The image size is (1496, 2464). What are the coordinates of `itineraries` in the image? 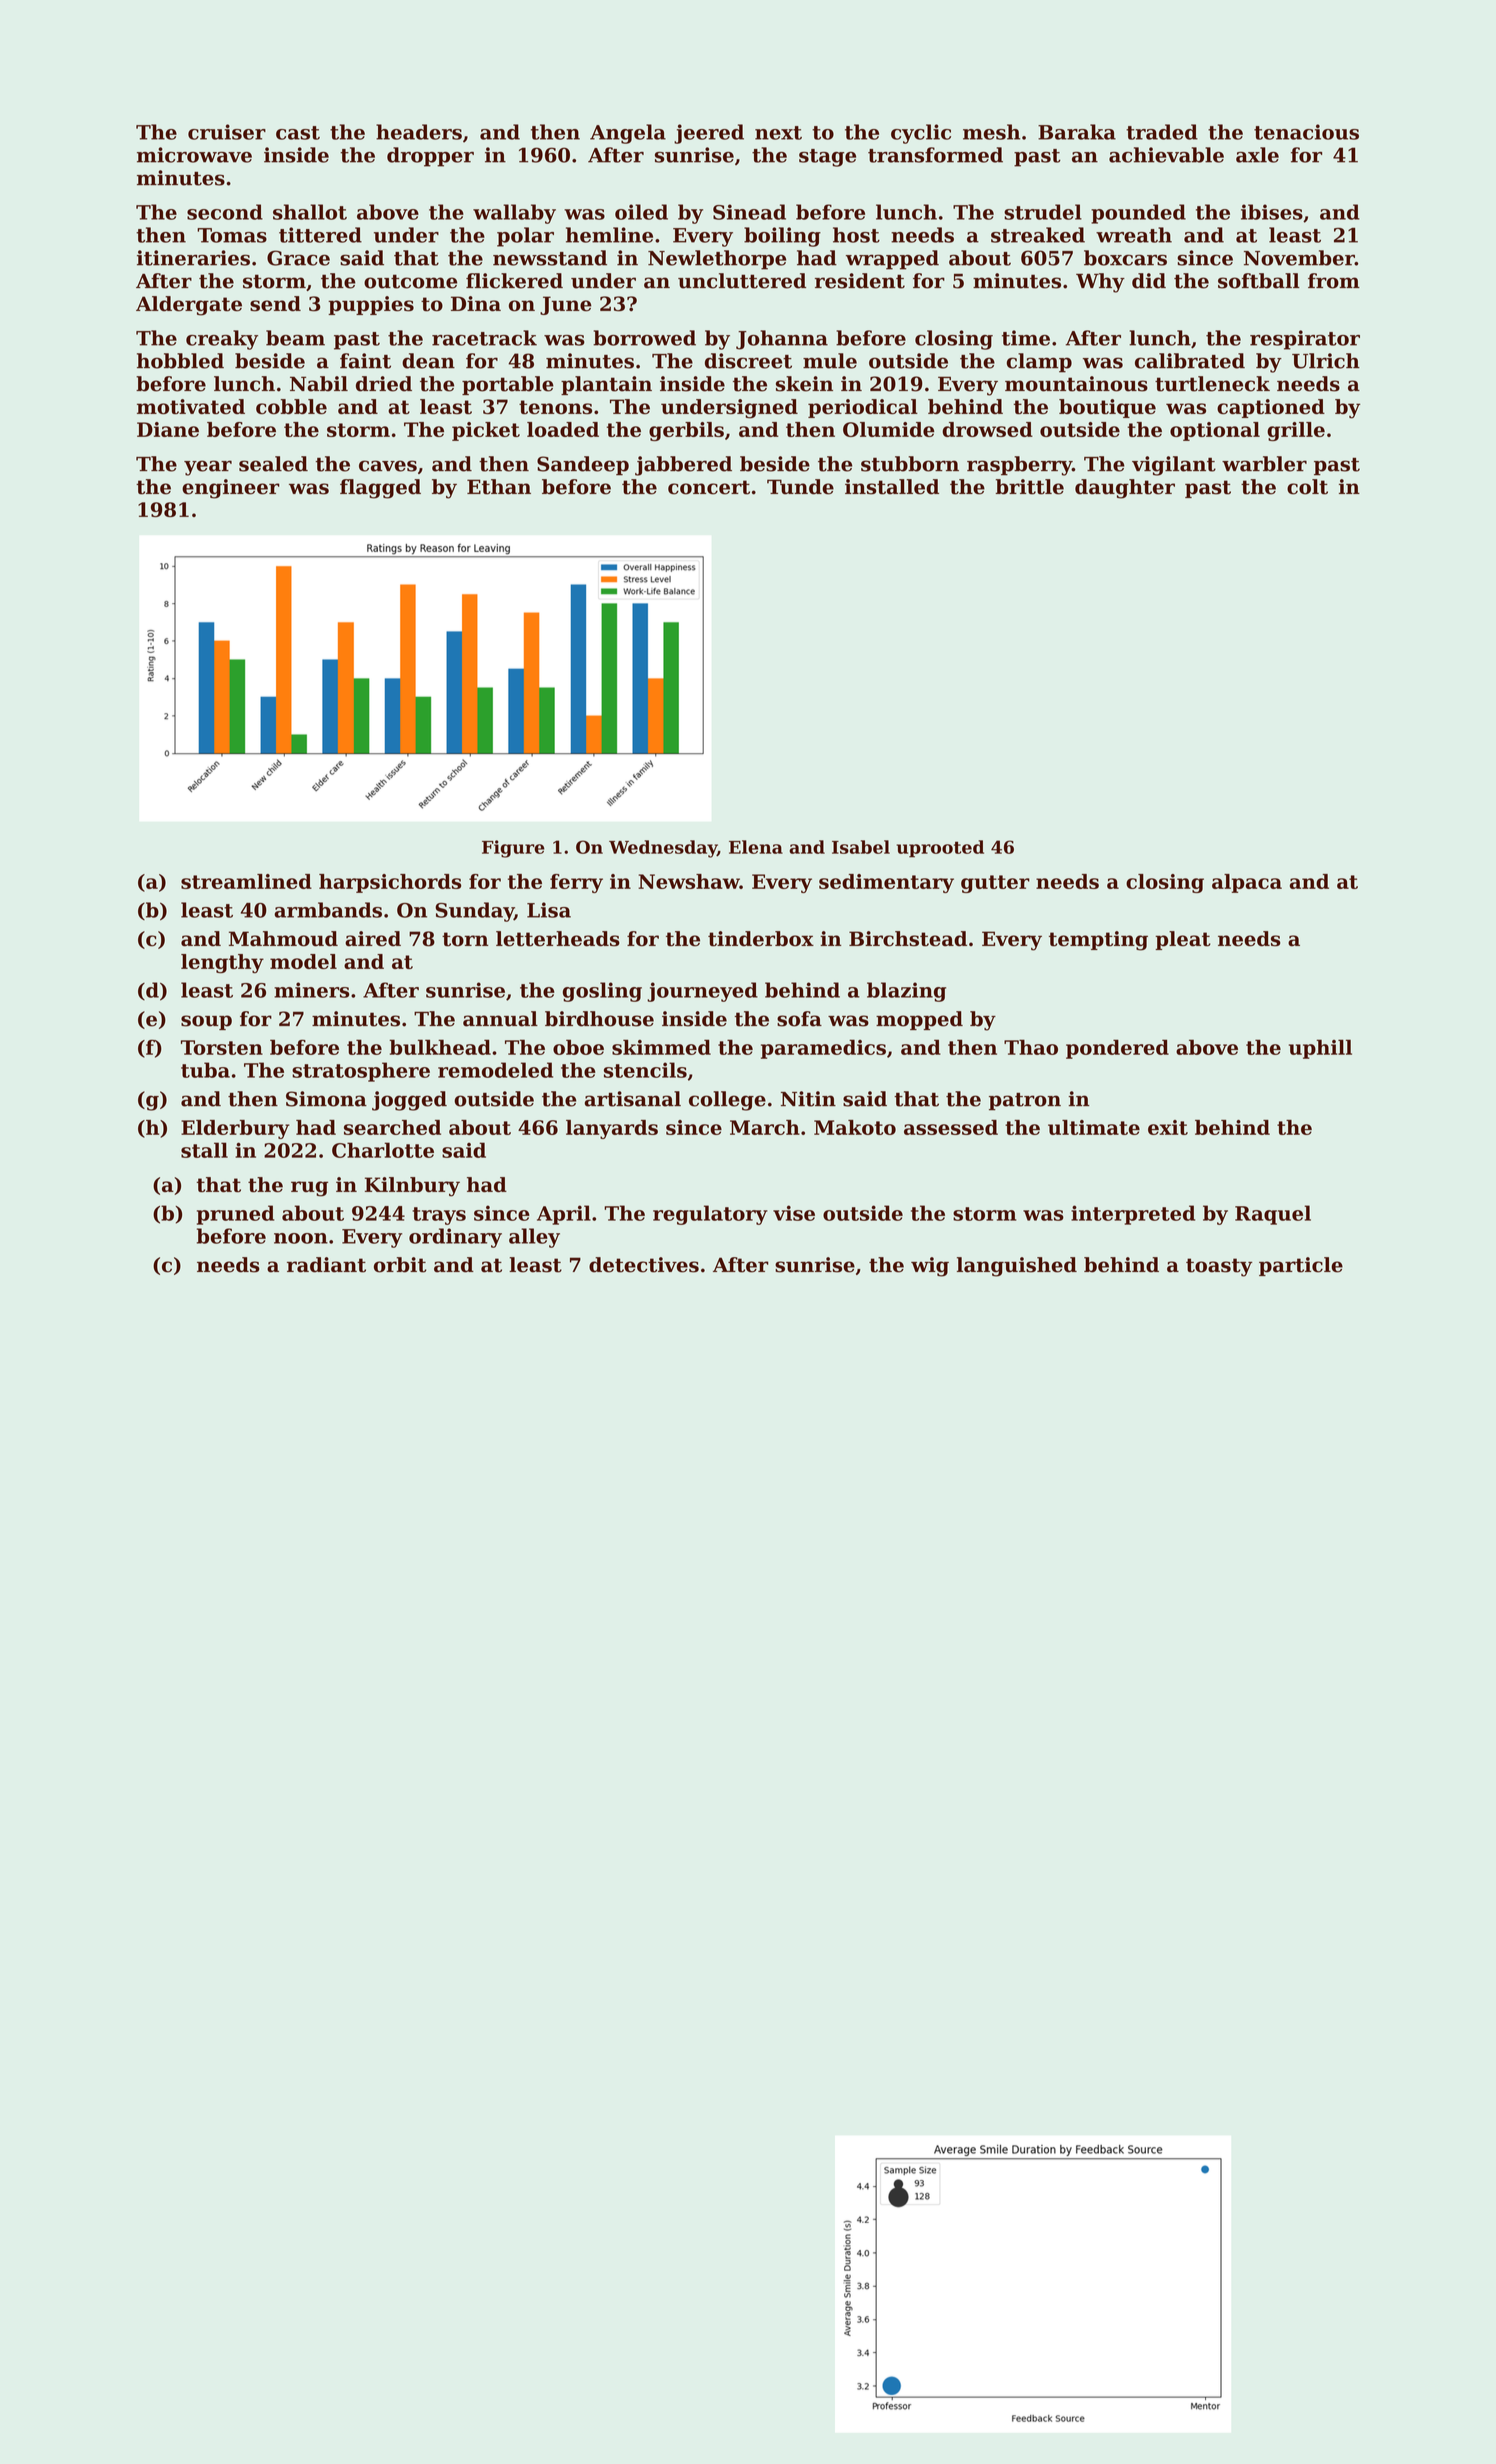 It's located at (193, 258).
